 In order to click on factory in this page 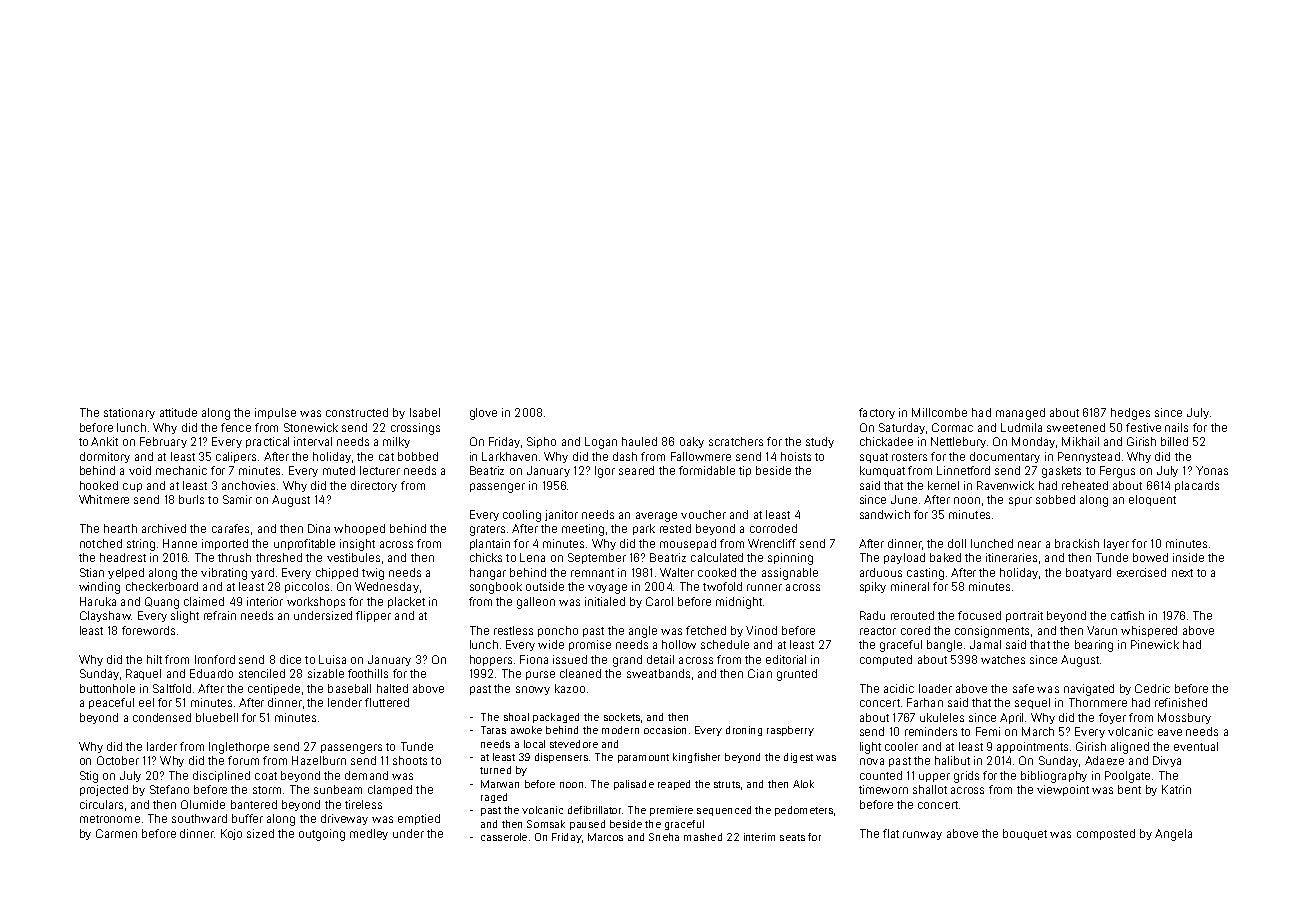, I will do `click(877, 413)`.
